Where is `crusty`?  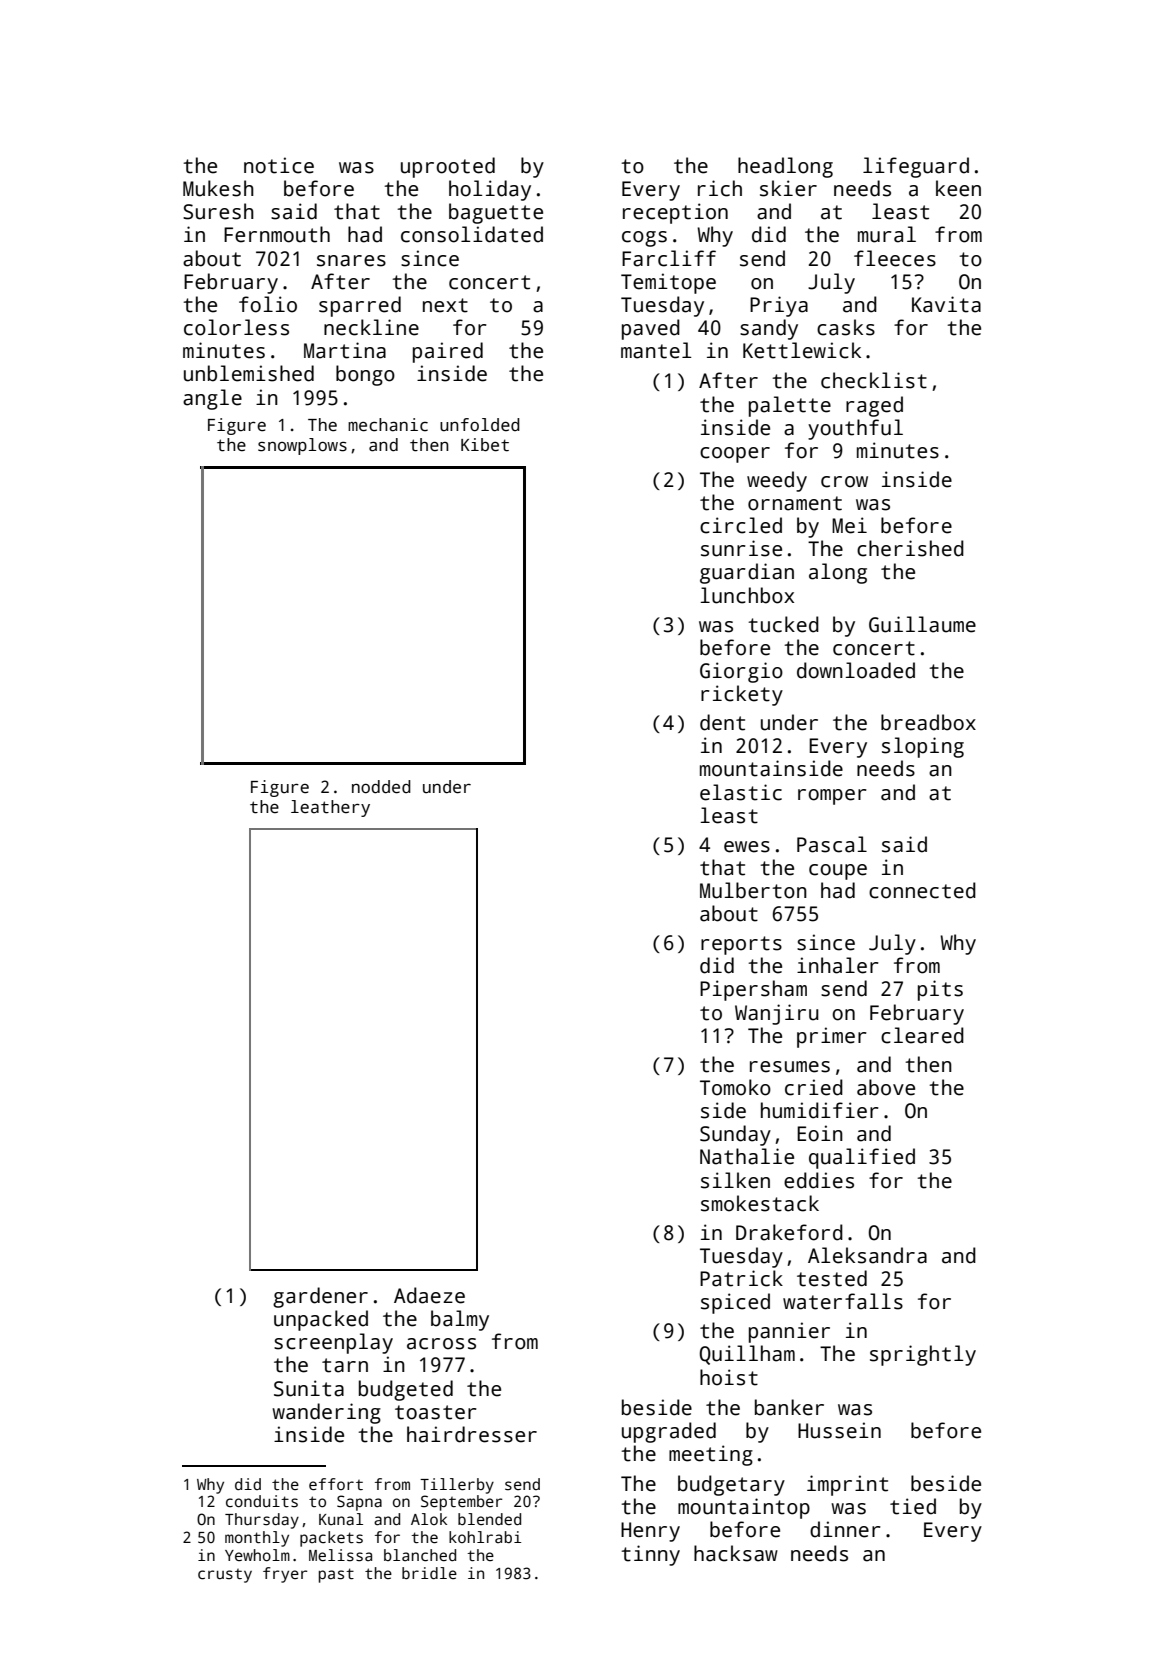
crusty is located at coordinates (225, 1576).
